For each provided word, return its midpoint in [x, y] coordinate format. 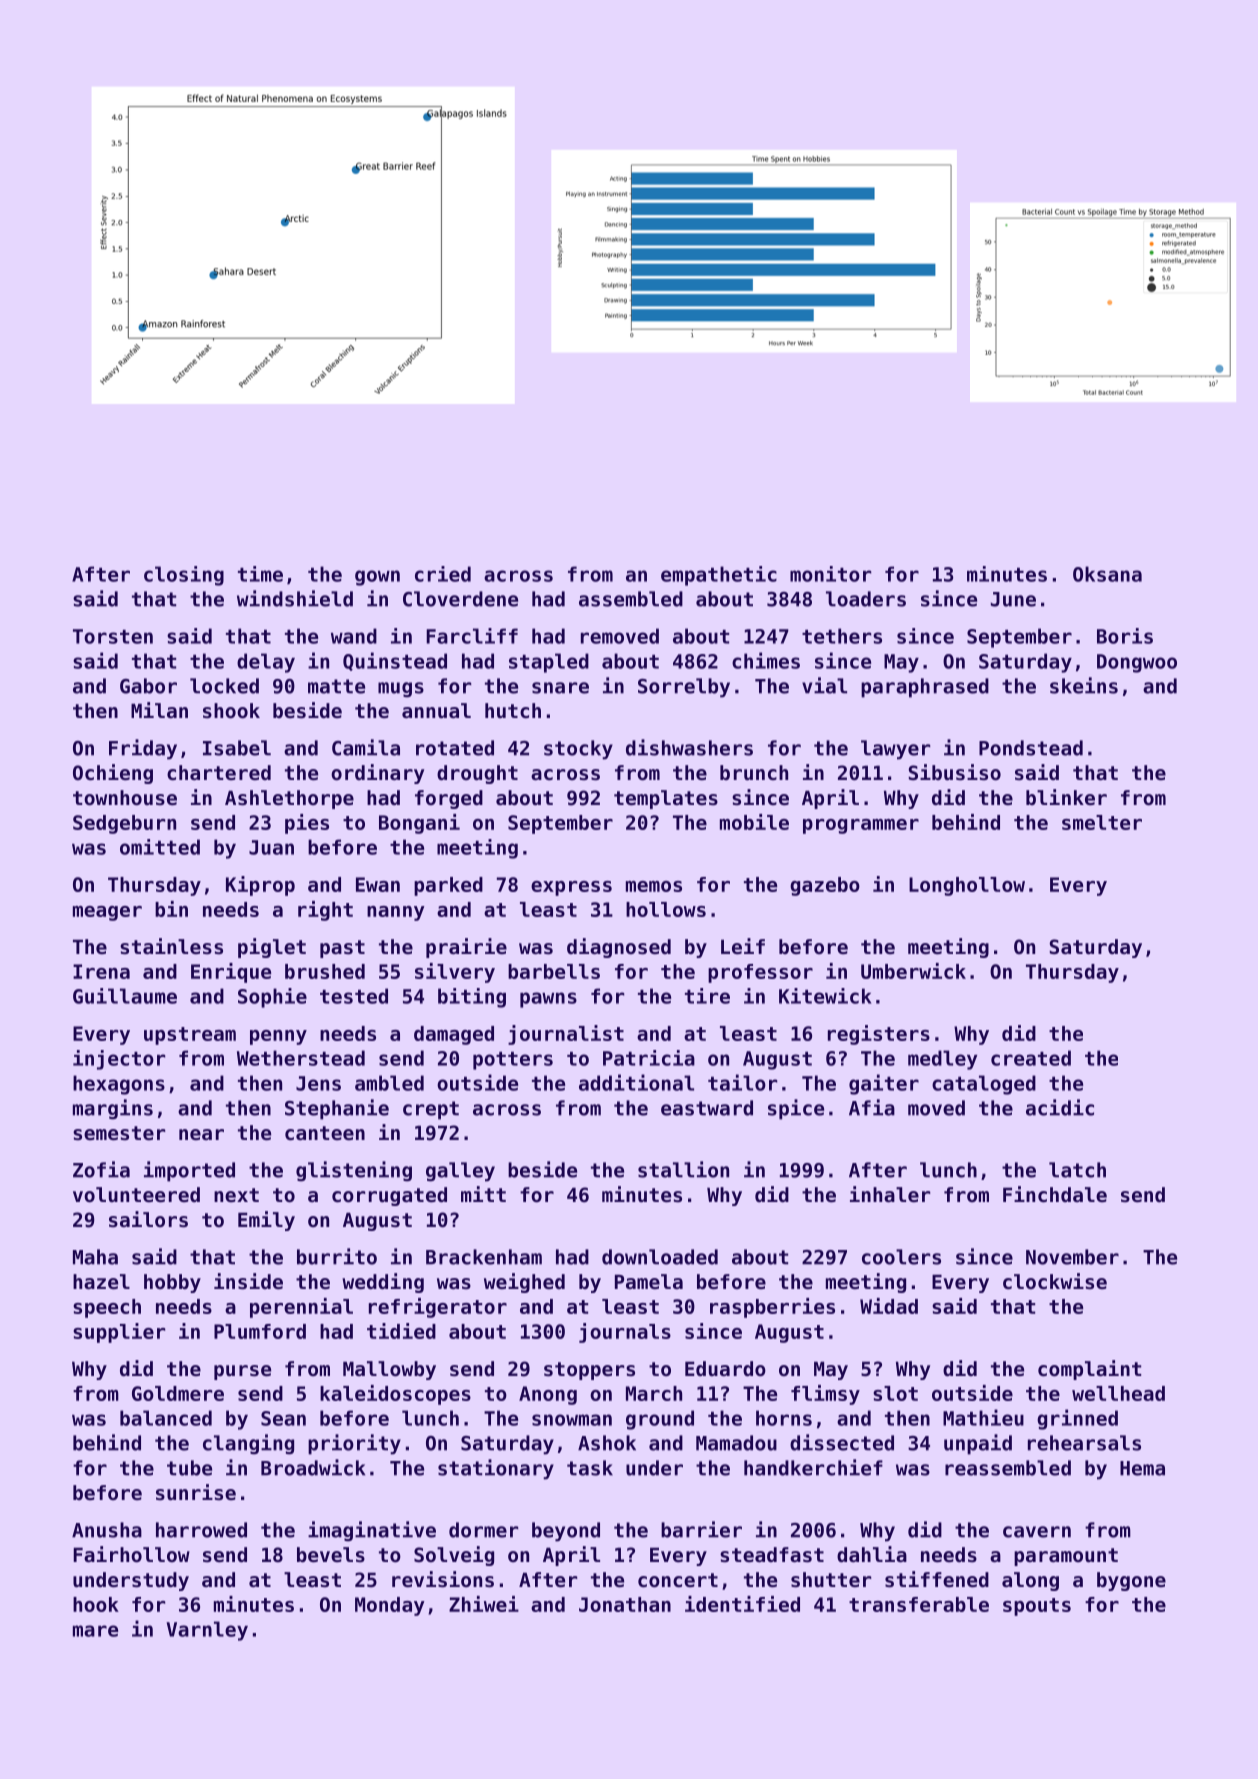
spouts [1037, 1607]
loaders [866, 599]
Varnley [207, 1631]
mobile [754, 822]
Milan [159, 710]
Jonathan [625, 1604]
